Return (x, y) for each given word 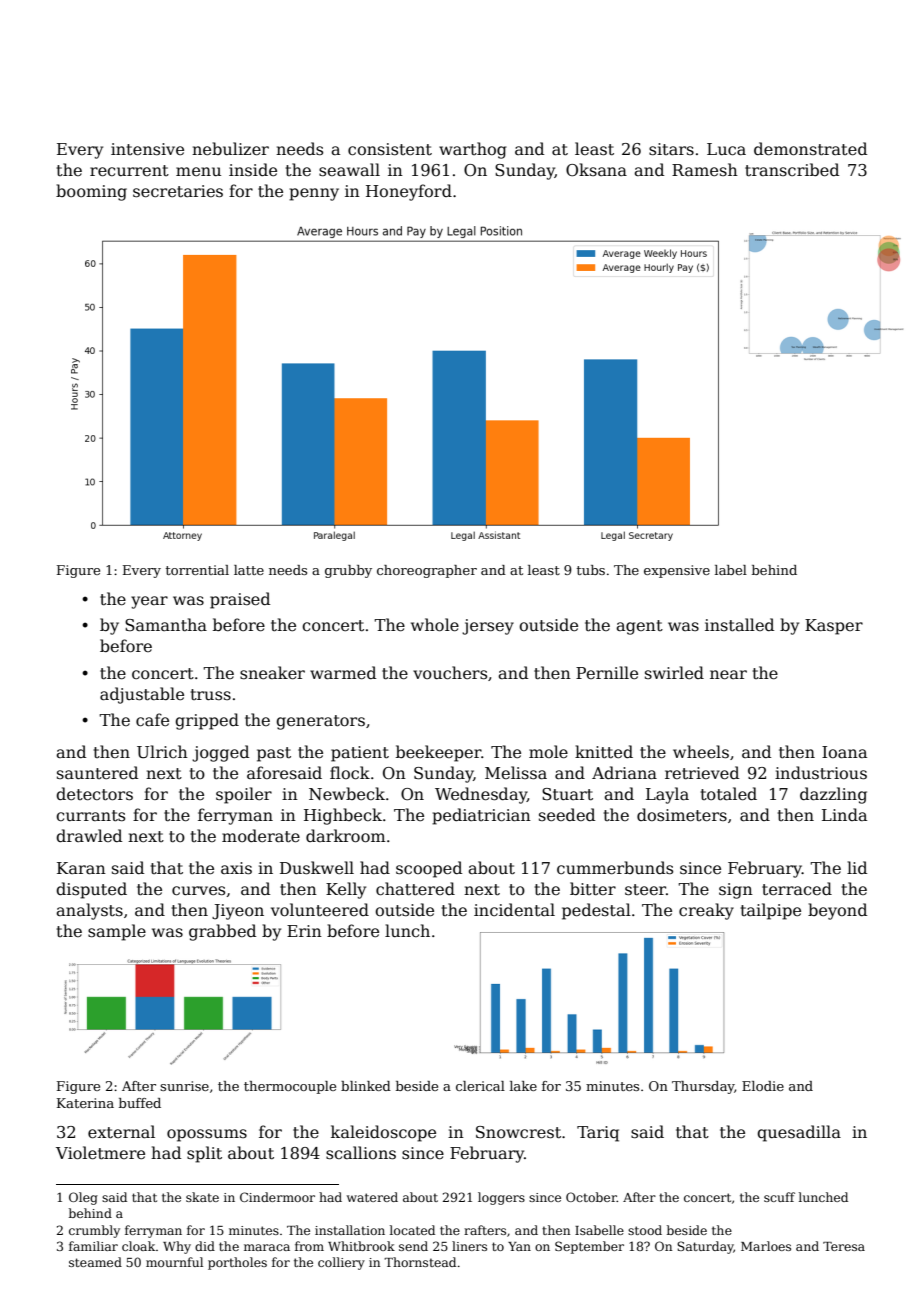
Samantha (166, 624)
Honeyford (409, 192)
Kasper (834, 627)
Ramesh (705, 169)
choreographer (427, 571)
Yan (519, 1246)
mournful (174, 1262)
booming (91, 192)
